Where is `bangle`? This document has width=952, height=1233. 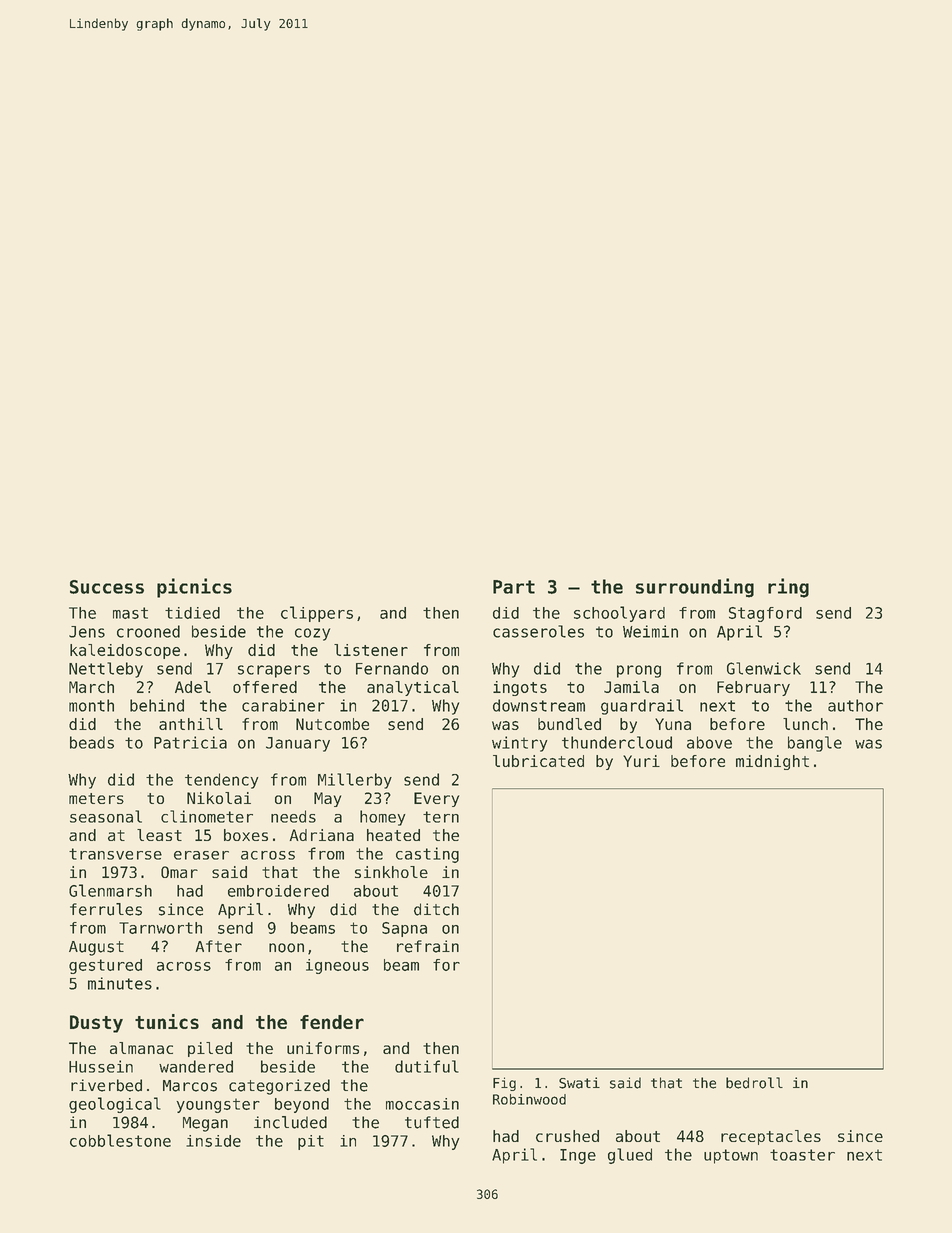
bangle is located at coordinates (815, 744).
